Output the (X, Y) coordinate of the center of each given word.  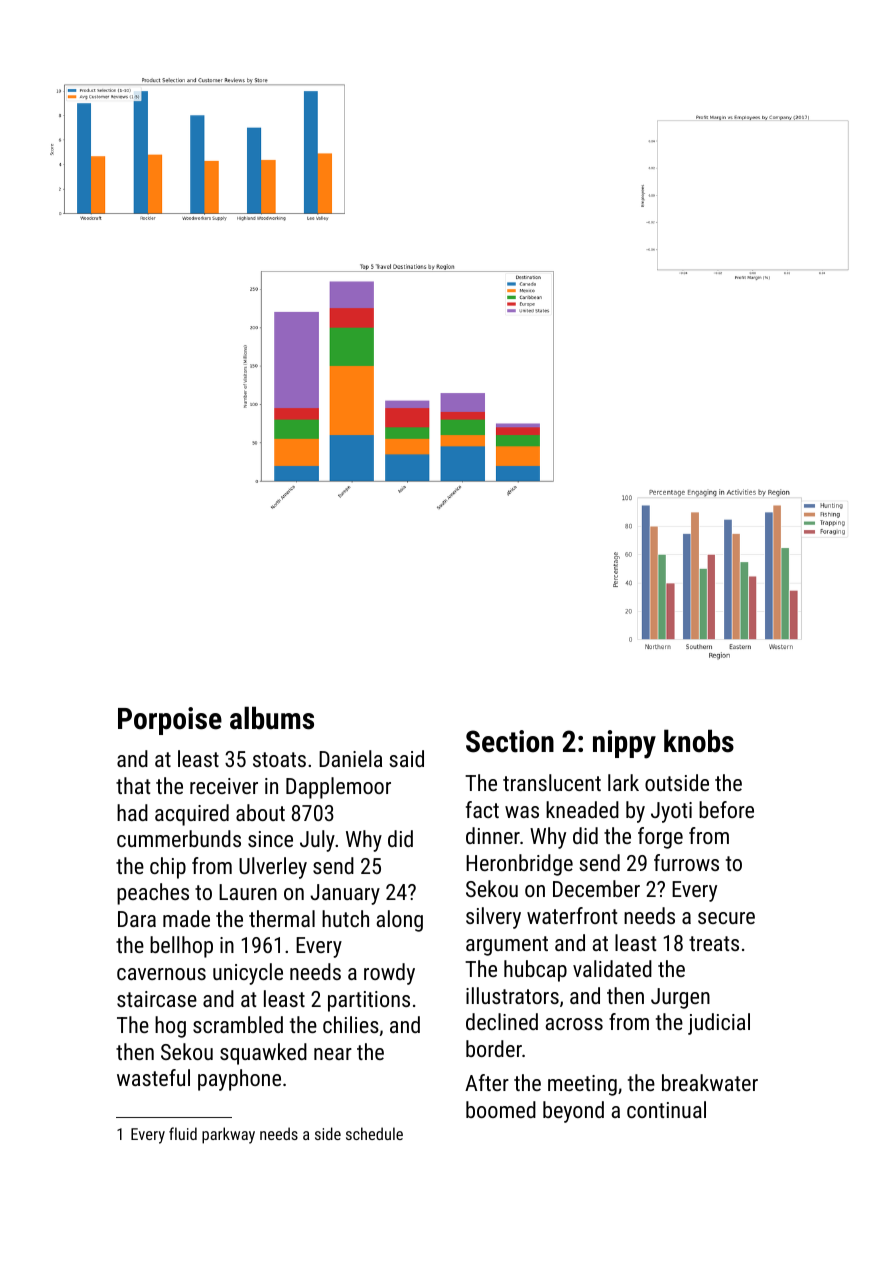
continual (666, 1109)
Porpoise (170, 721)
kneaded (582, 809)
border (494, 1048)
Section (510, 741)
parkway (228, 1135)
